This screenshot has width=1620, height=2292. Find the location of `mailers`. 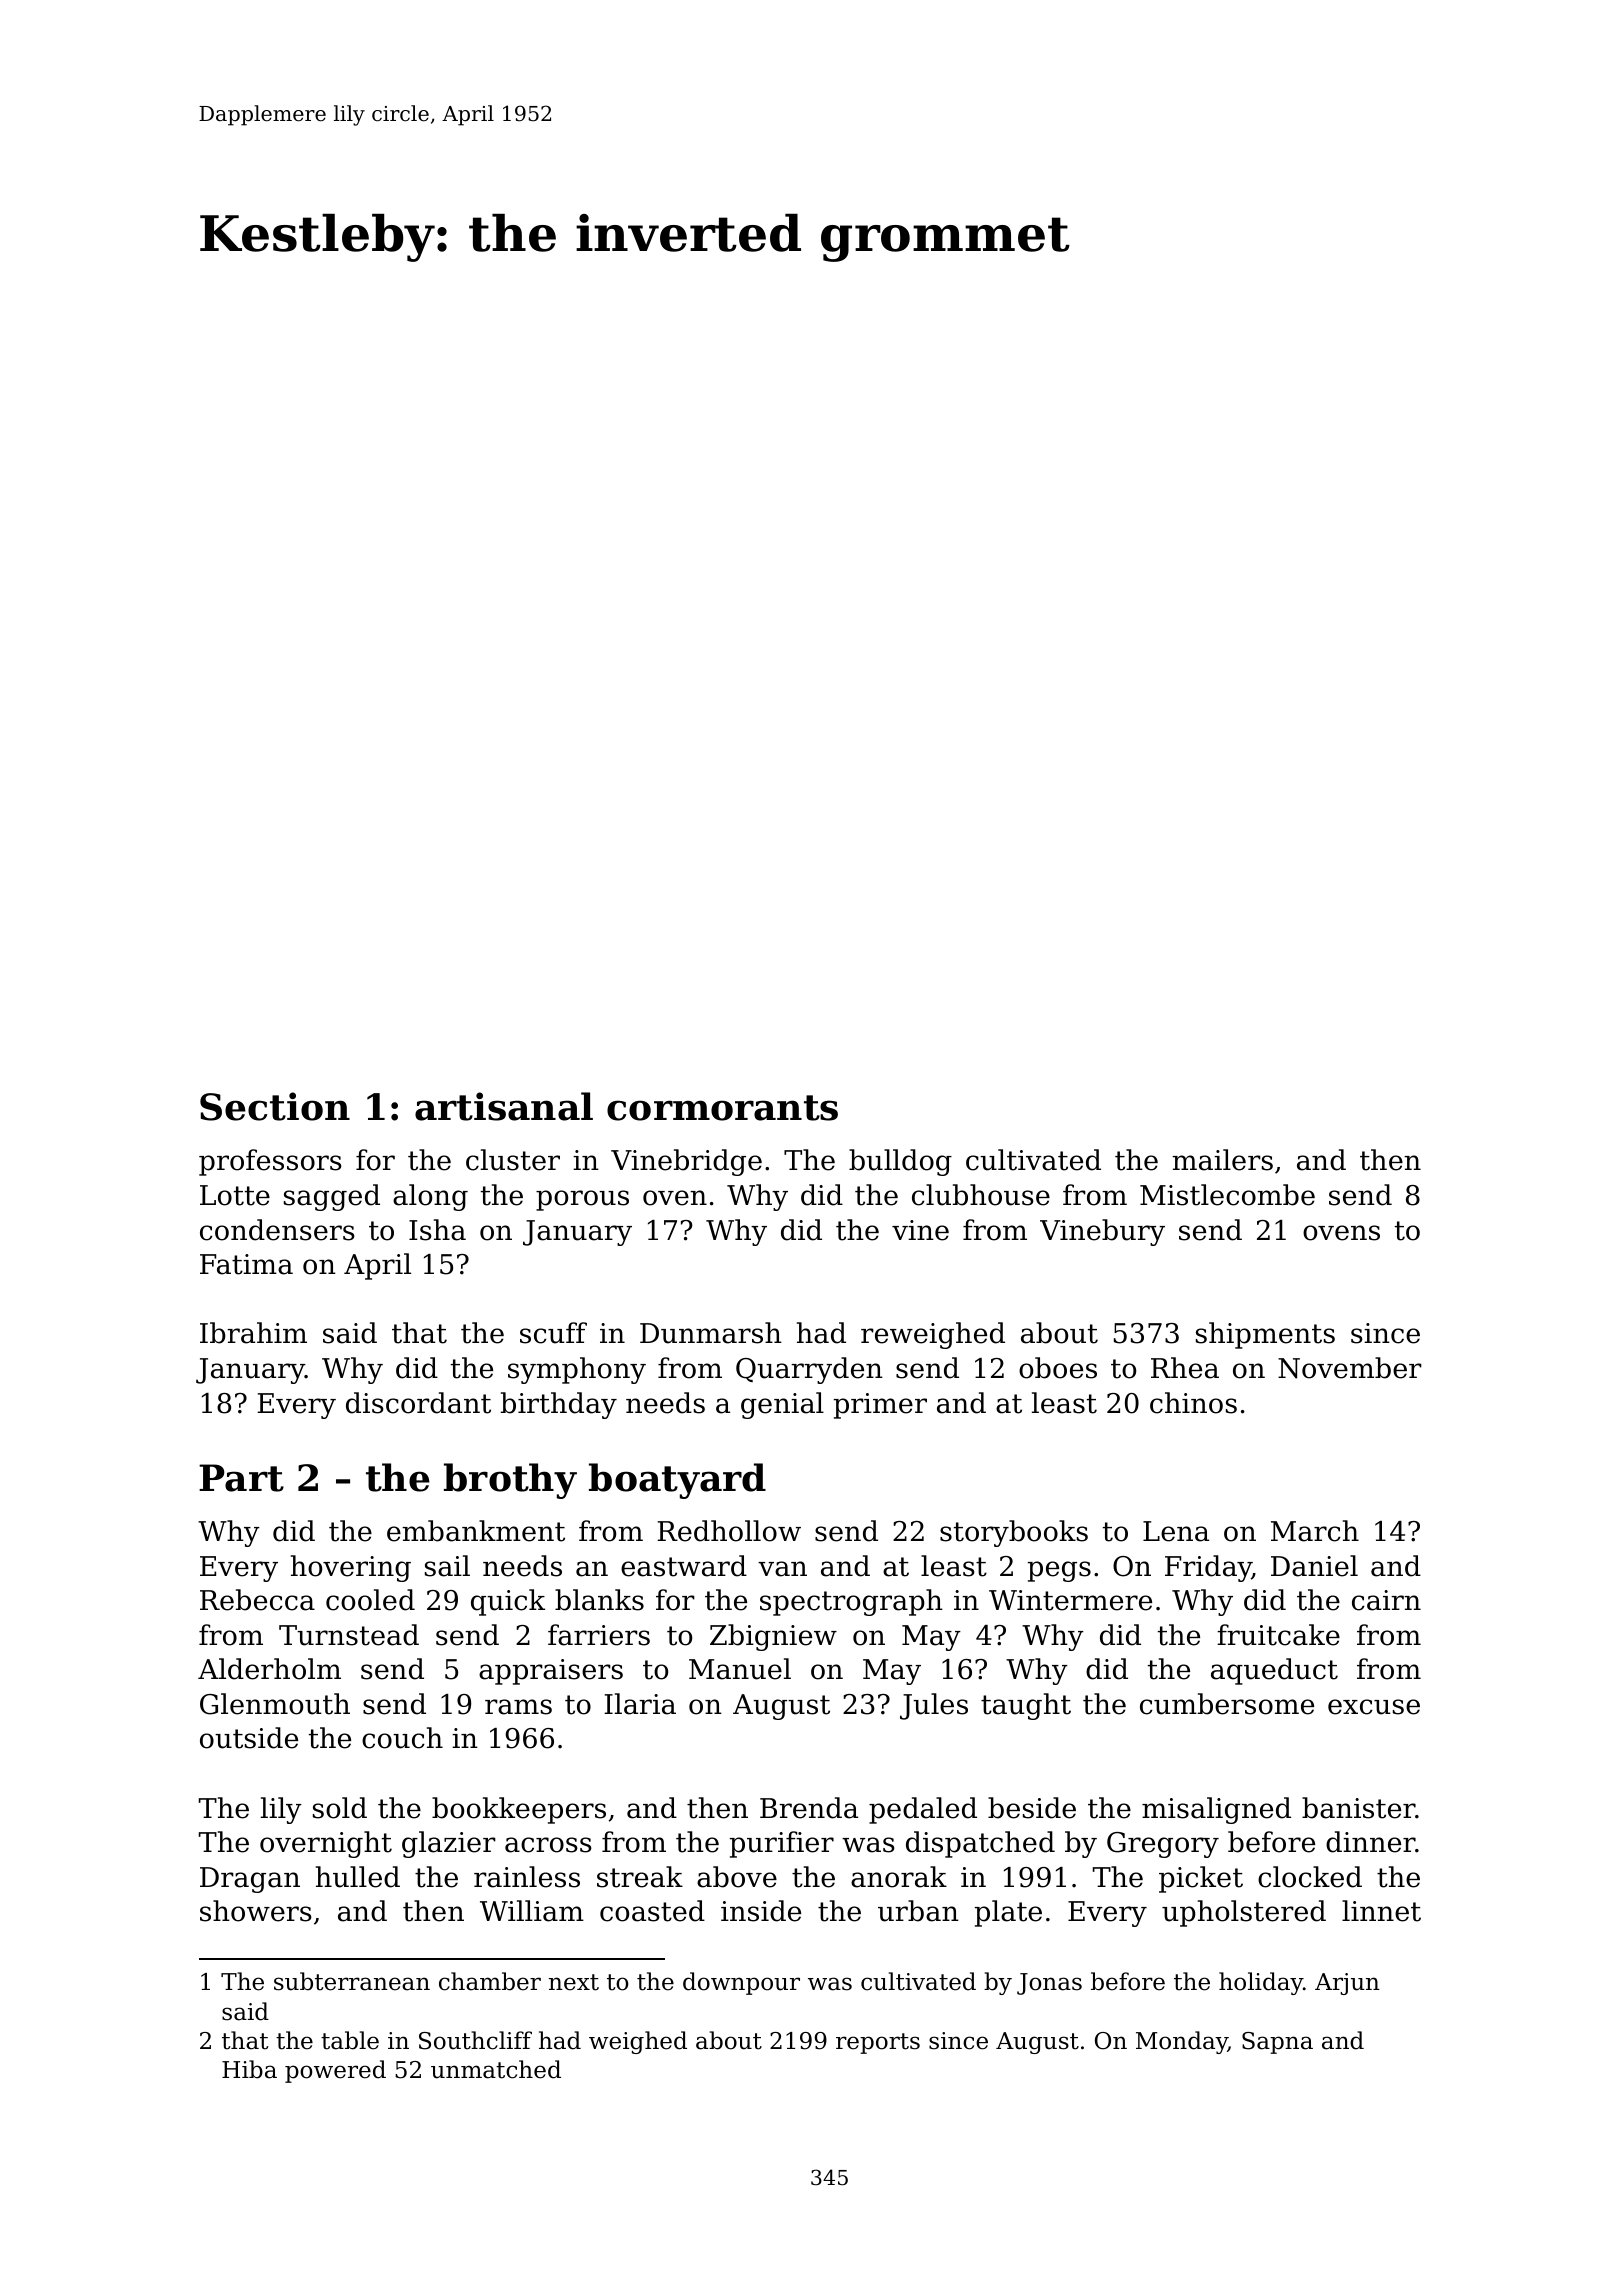

mailers is located at coordinates (1222, 1160).
